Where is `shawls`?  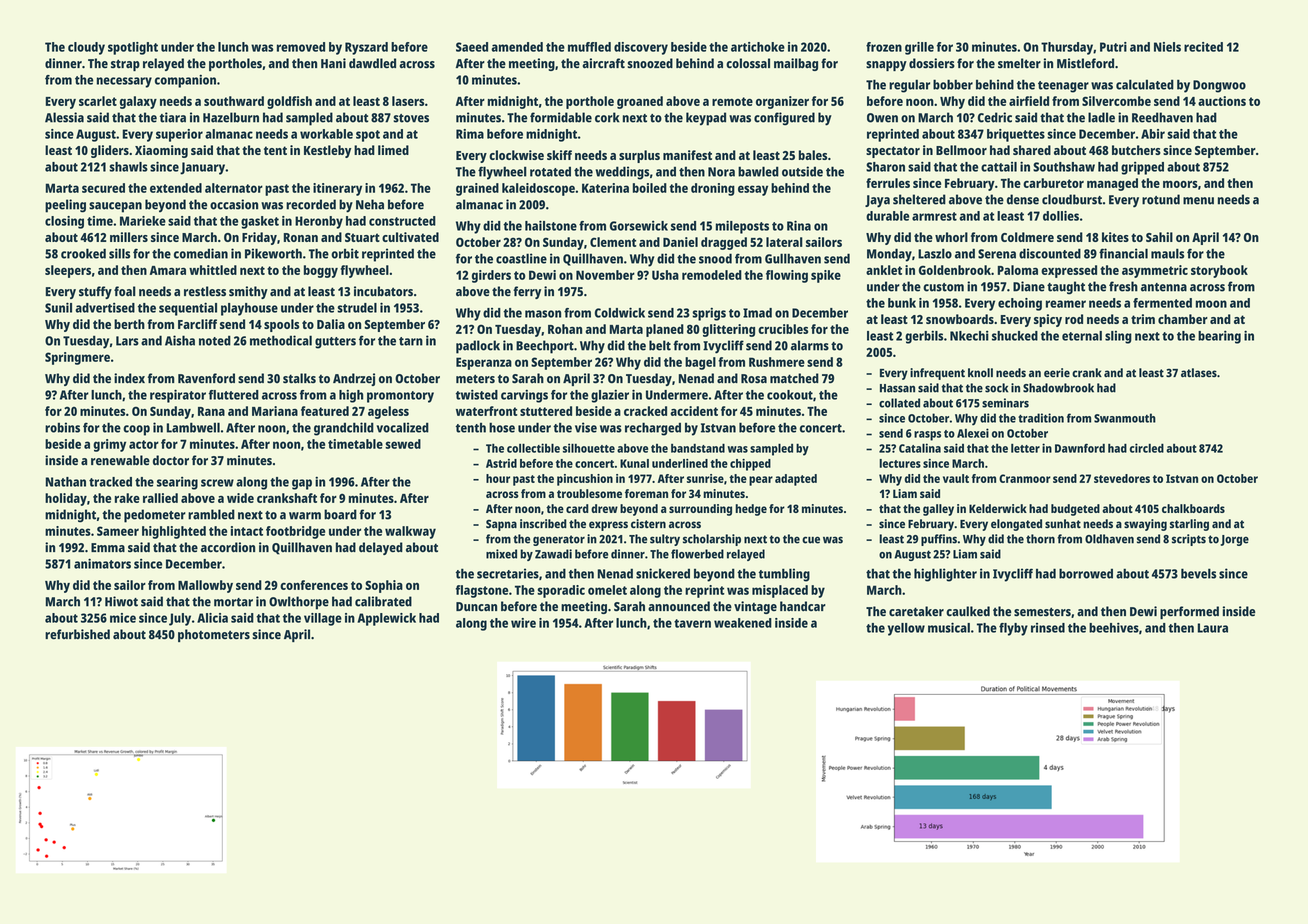
shawls is located at coordinates (128, 167).
